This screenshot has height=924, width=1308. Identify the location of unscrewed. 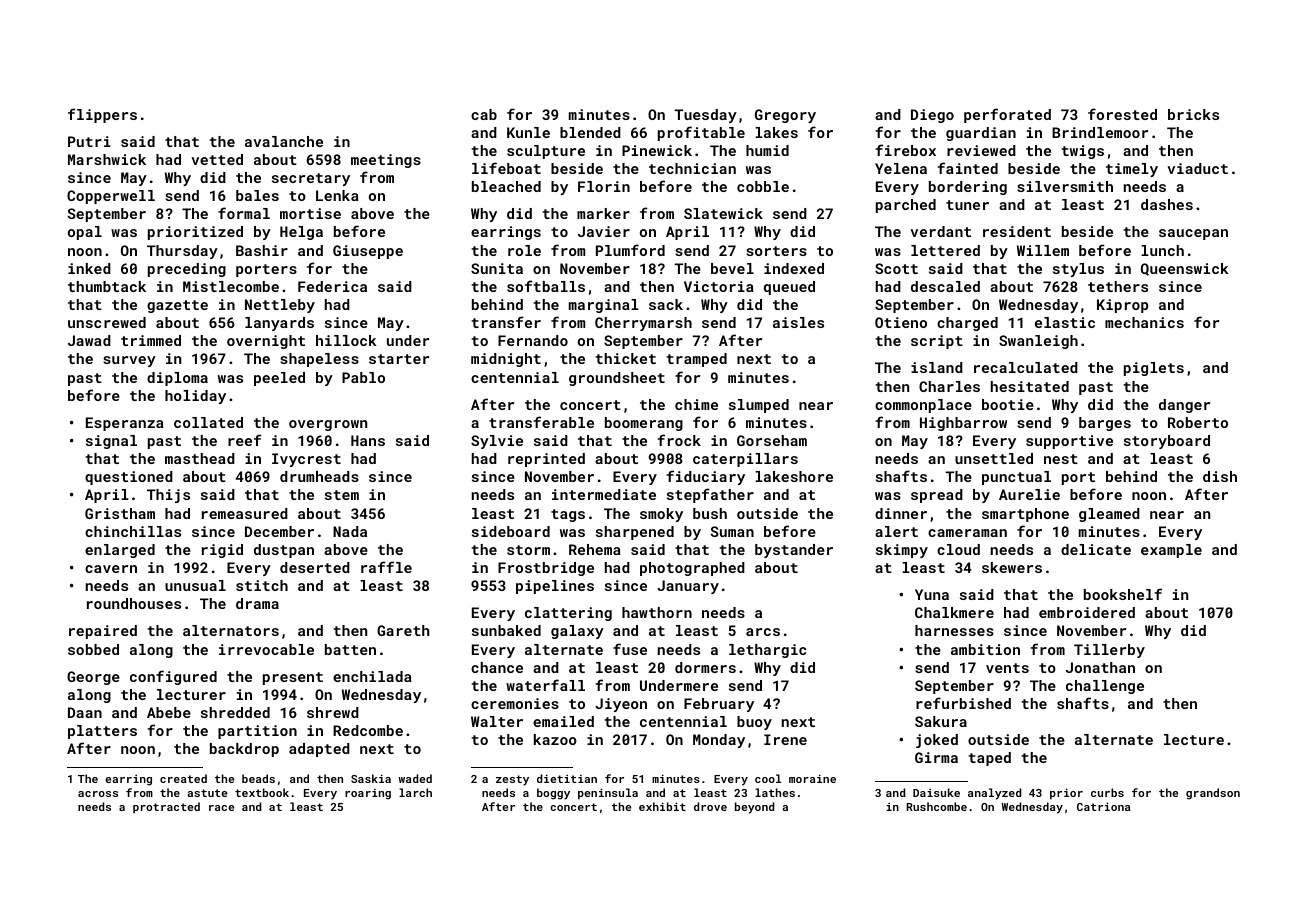
(107, 322).
